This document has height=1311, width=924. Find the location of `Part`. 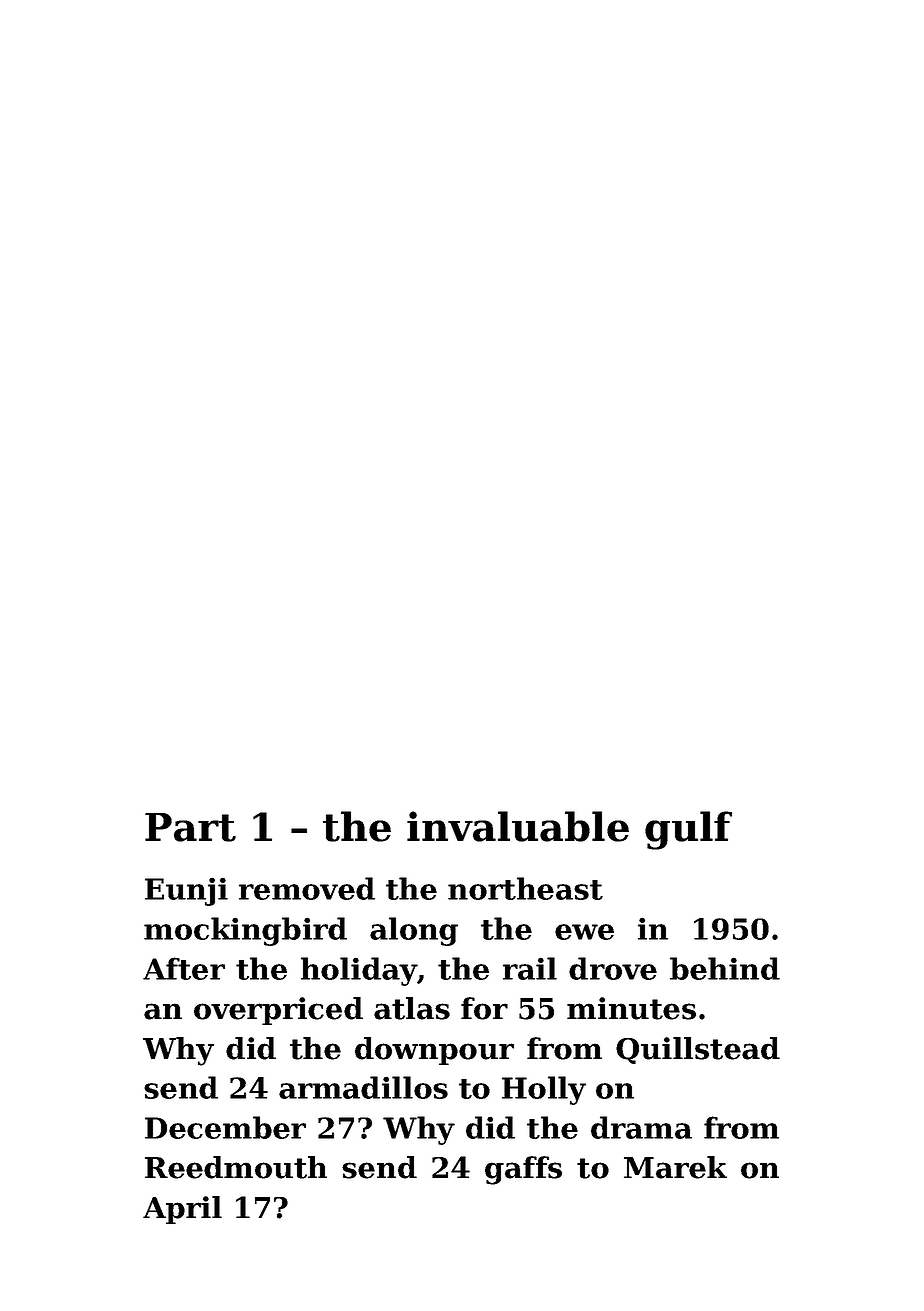

Part is located at coordinates (190, 827).
